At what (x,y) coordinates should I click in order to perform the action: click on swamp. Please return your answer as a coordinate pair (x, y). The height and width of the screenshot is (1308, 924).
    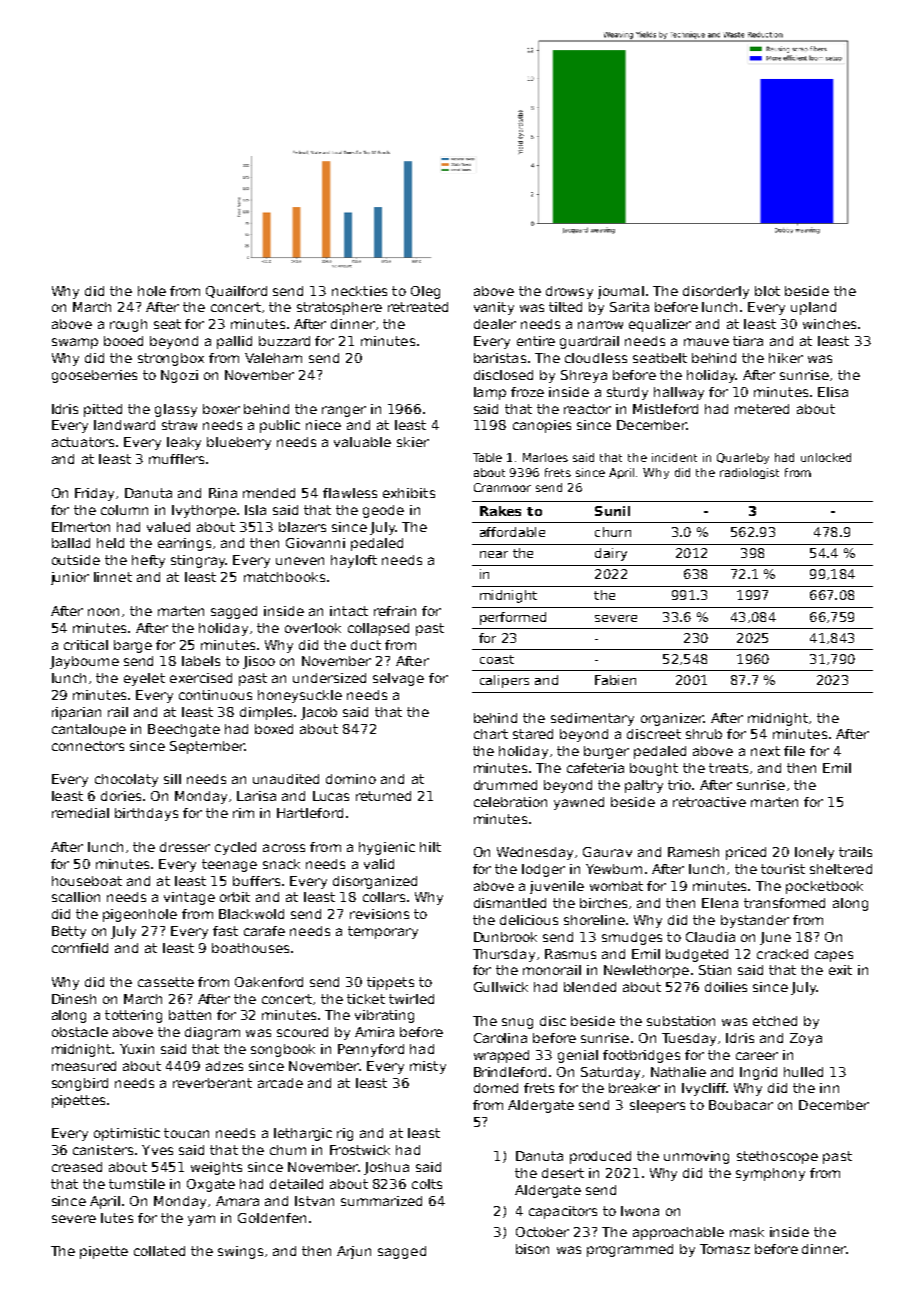
    Looking at the image, I should click on (75, 343).
